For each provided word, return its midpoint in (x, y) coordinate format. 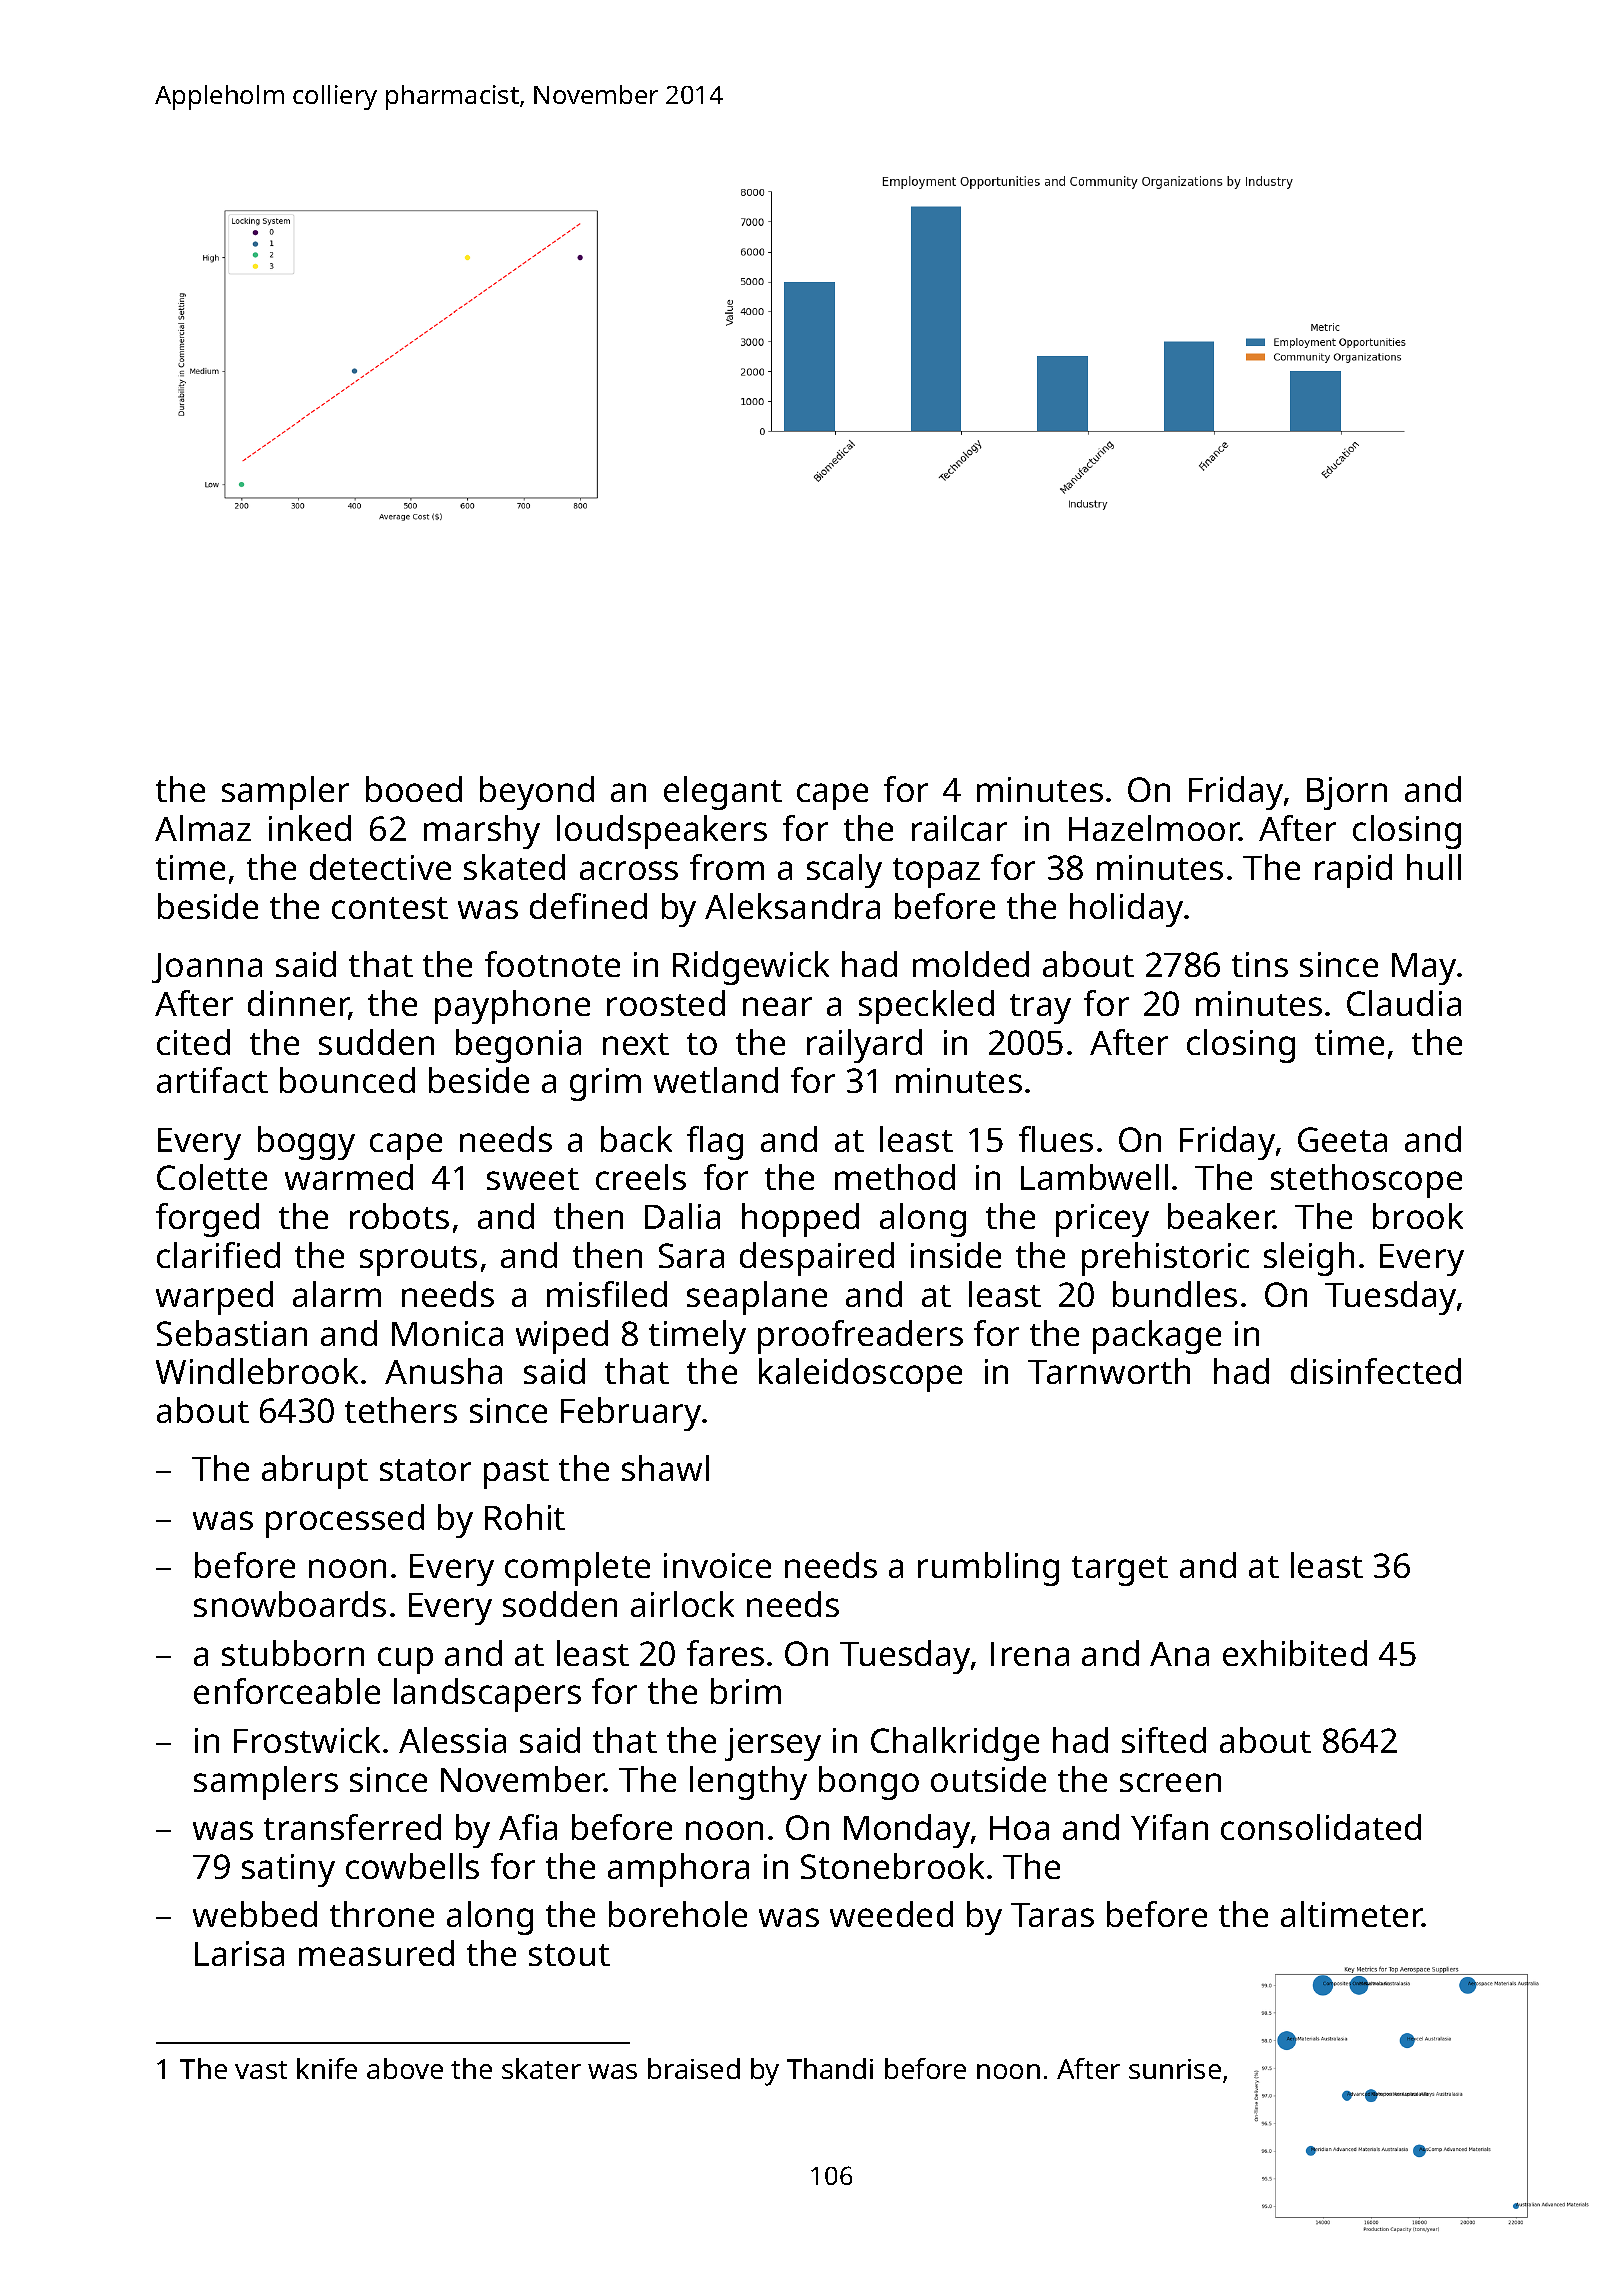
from (727, 867)
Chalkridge (955, 1744)
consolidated (1321, 1827)
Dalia (682, 1216)
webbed (255, 1914)
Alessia (452, 1740)
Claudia (1404, 1003)
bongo (869, 1783)
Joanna (207, 968)
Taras (1052, 1915)
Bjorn (1347, 793)
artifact (212, 1080)
